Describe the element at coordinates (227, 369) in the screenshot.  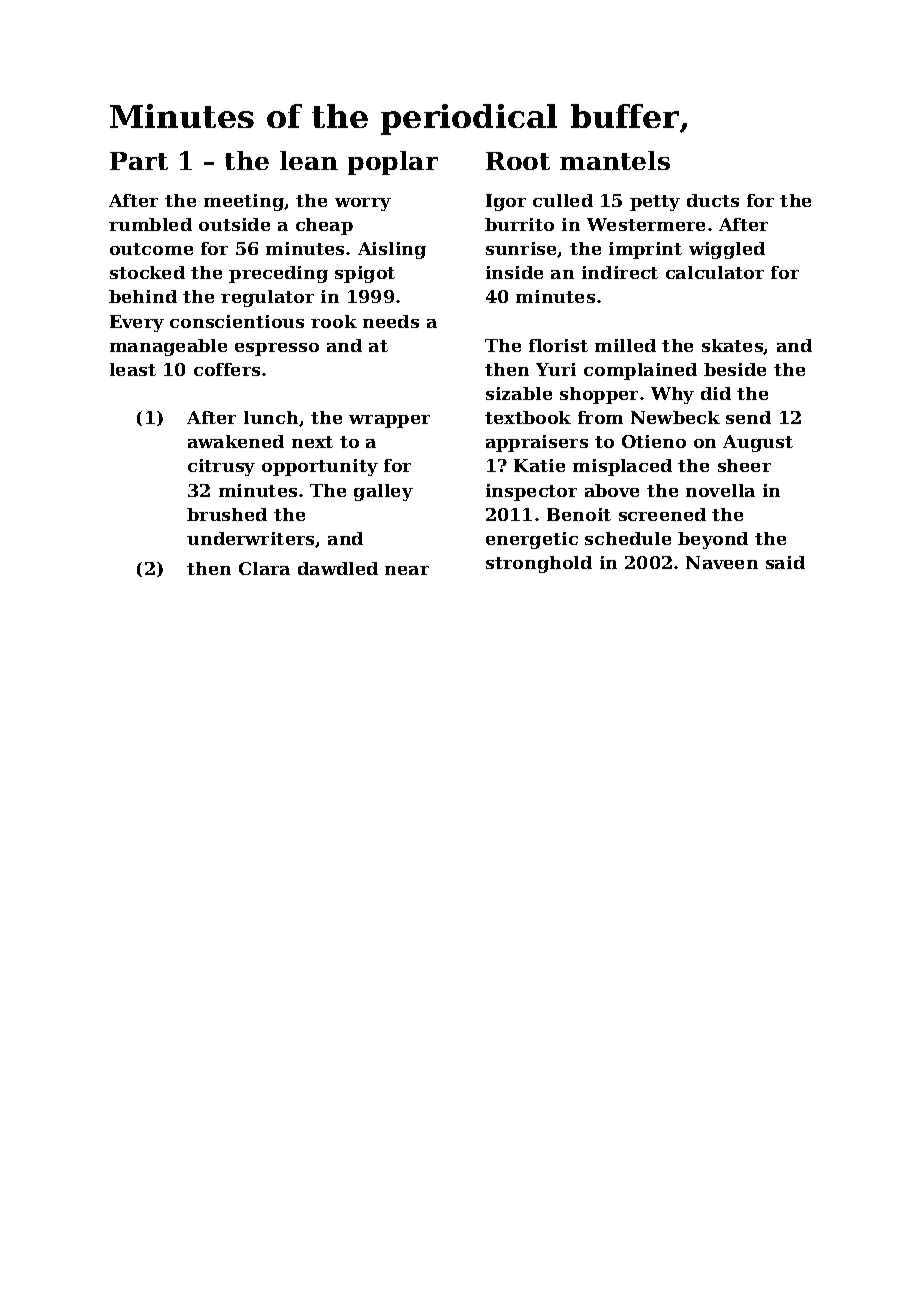
I see `coffers` at that location.
